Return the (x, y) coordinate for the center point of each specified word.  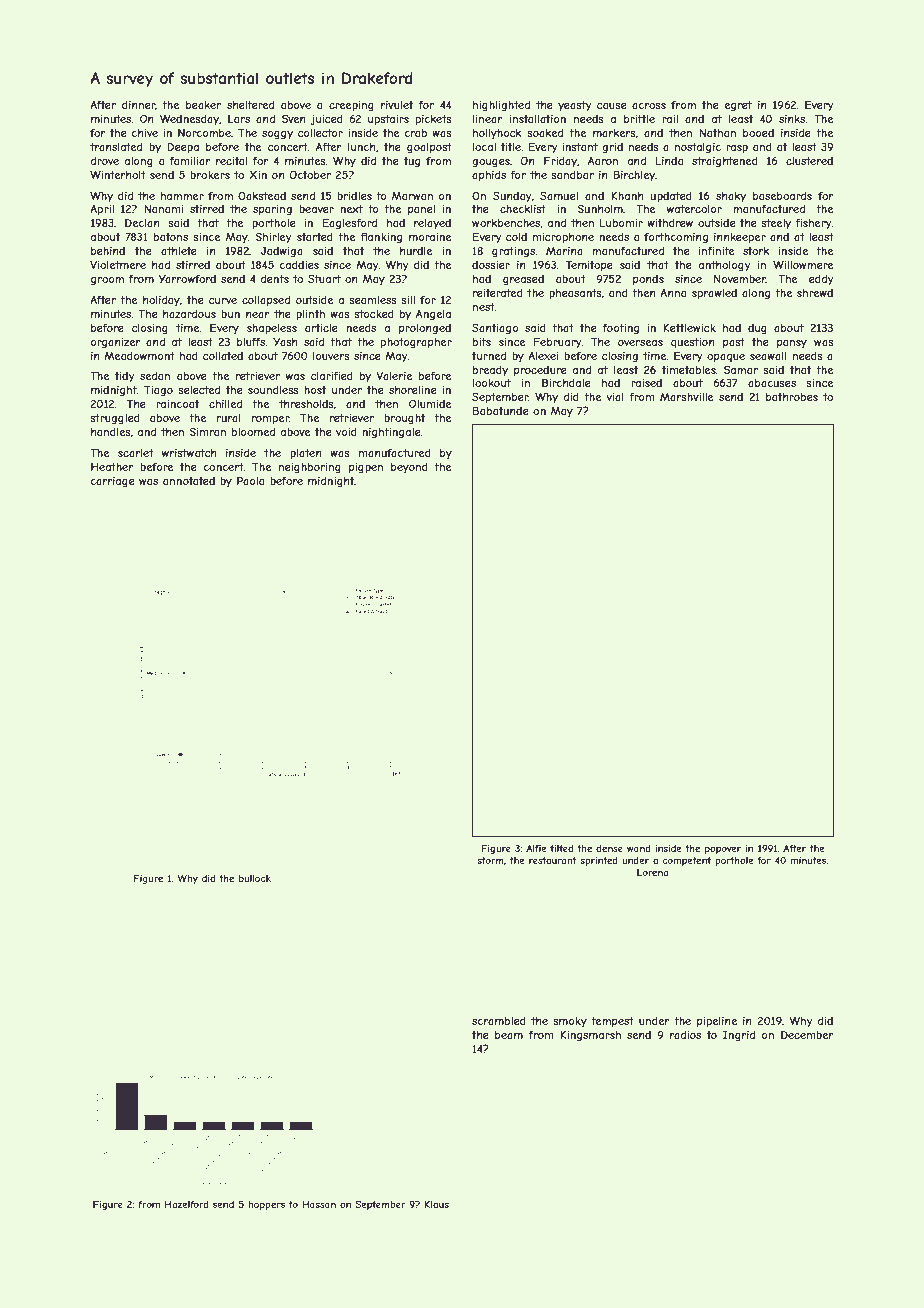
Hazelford (187, 1204)
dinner (138, 105)
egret (738, 106)
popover (723, 850)
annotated (189, 481)
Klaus (437, 1204)
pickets (434, 120)
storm (490, 860)
